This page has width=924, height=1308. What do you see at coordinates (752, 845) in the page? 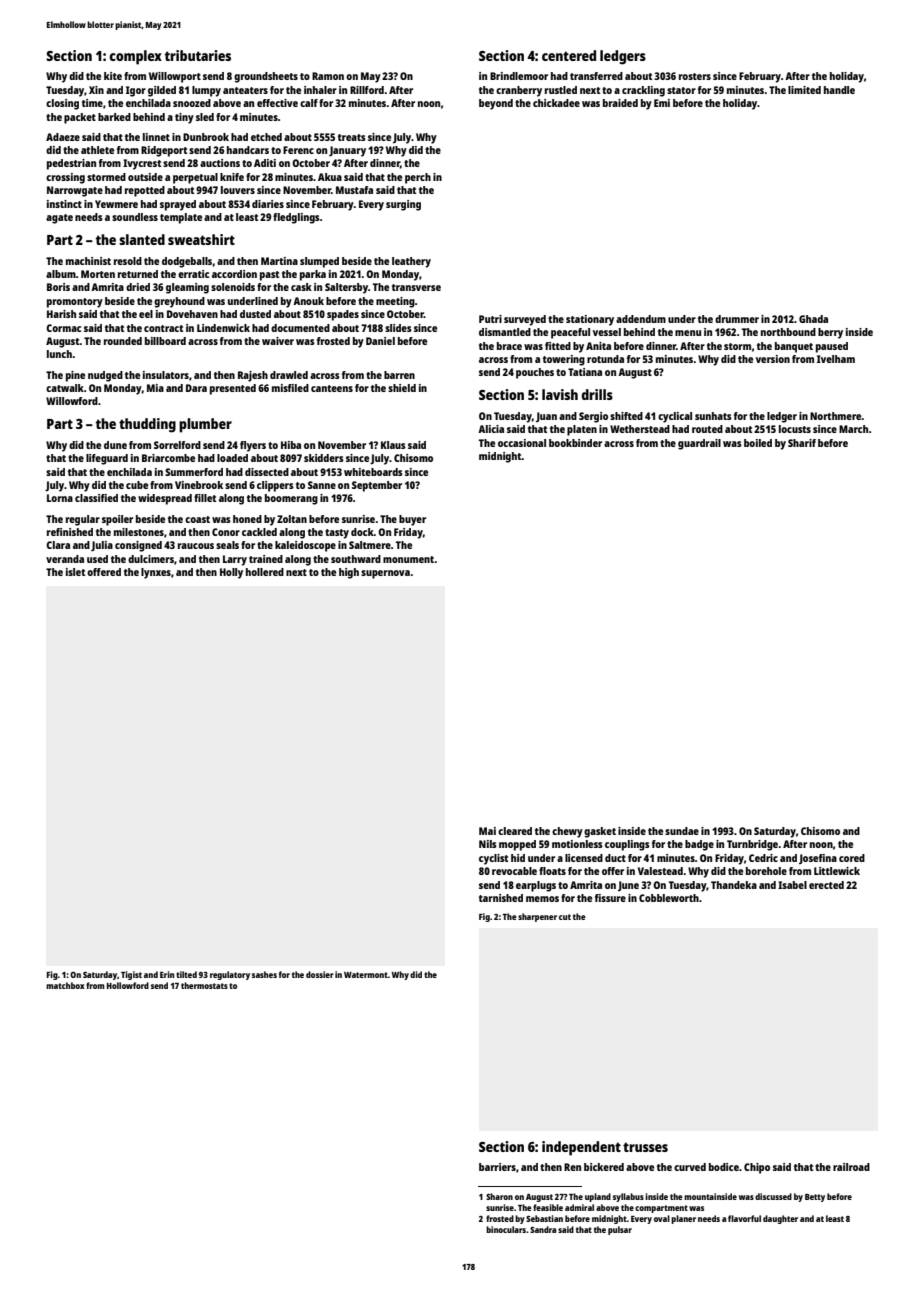
I see `Turnbridge` at bounding box center [752, 845].
